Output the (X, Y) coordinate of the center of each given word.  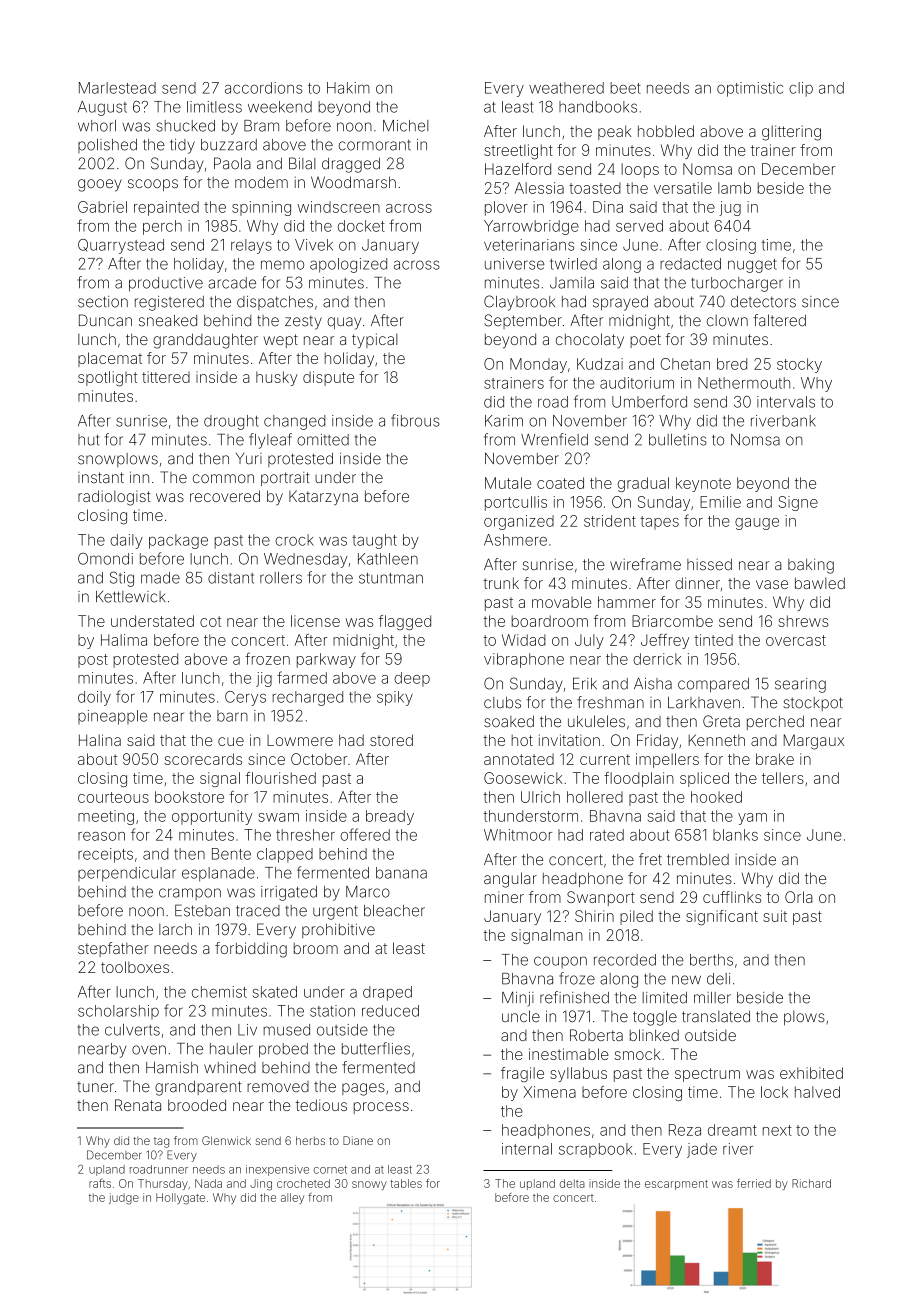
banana (401, 873)
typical (375, 341)
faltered (779, 320)
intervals (786, 402)
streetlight (518, 152)
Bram (261, 126)
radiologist (114, 498)
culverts (132, 1030)
